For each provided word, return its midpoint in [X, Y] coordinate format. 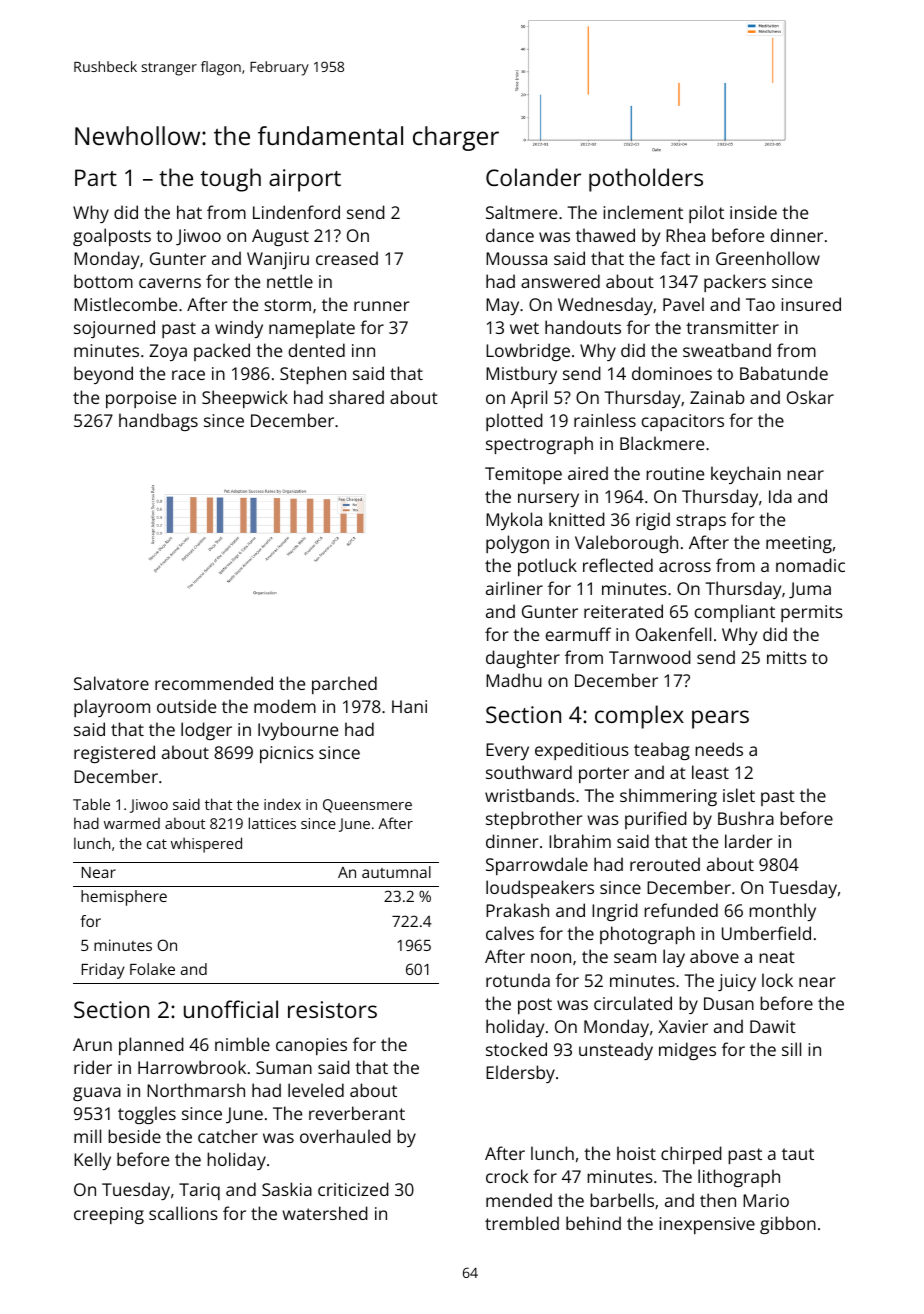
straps [701, 522]
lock [777, 980]
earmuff [578, 634]
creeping [109, 1215]
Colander [533, 177]
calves [510, 933]
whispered [206, 845]
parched [344, 685]
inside [753, 212]
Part [96, 177]
